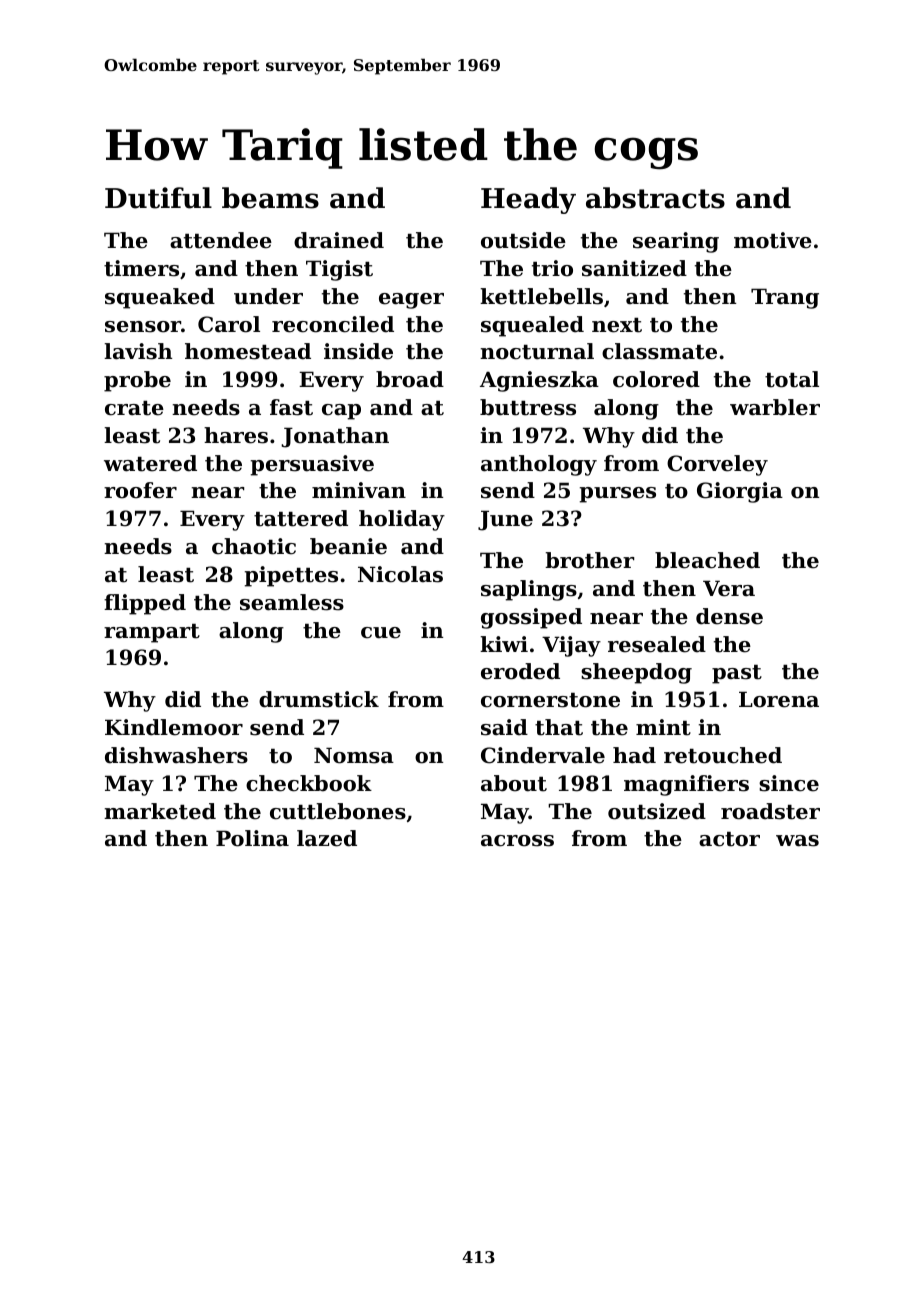 This page has height=1311, width=924. What do you see at coordinates (381, 633) in the page?
I see `cue` at bounding box center [381, 633].
